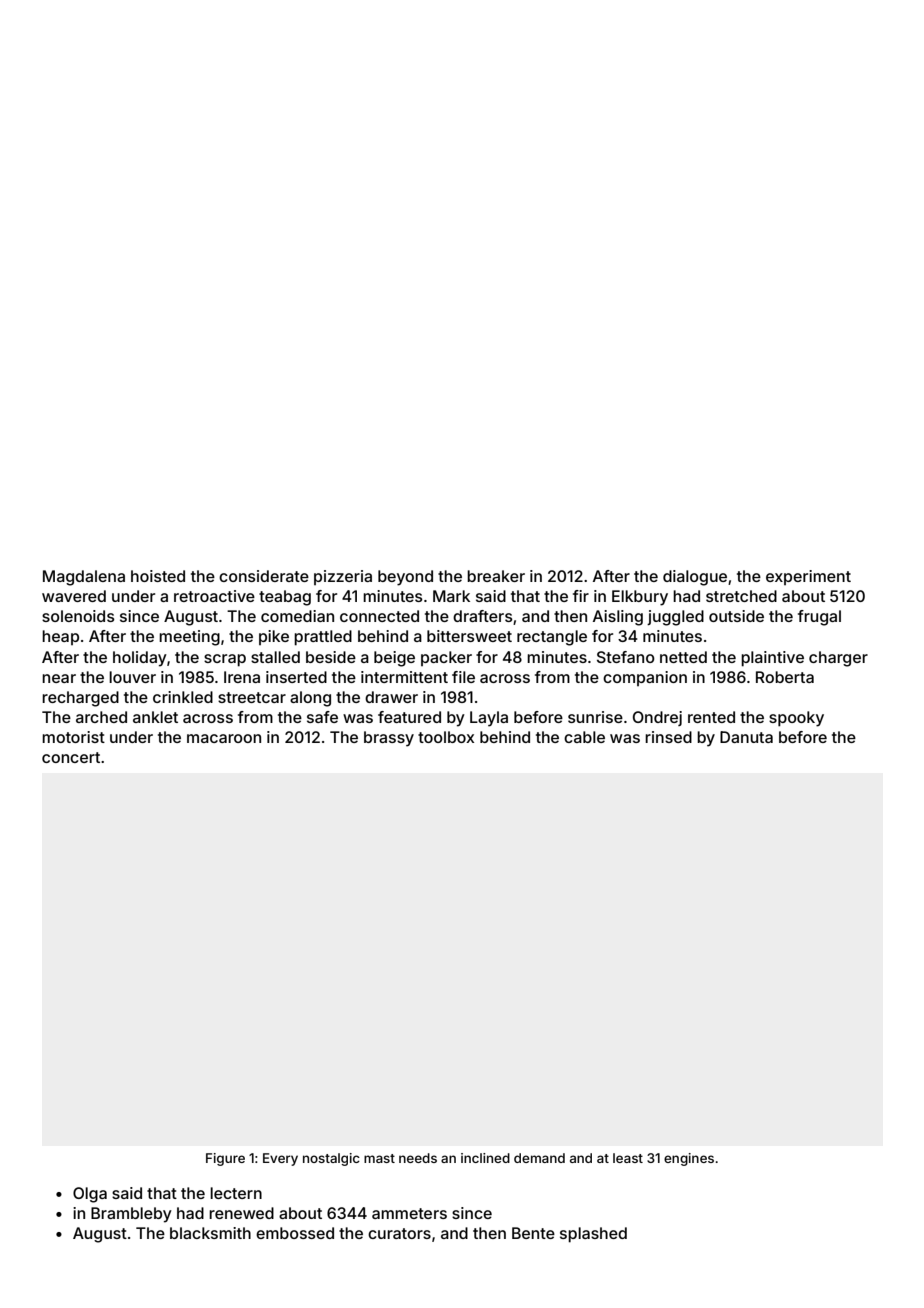 This page has height=1308, width=924. Describe the element at coordinates (695, 578) in the page. I see `dialogue` at that location.
